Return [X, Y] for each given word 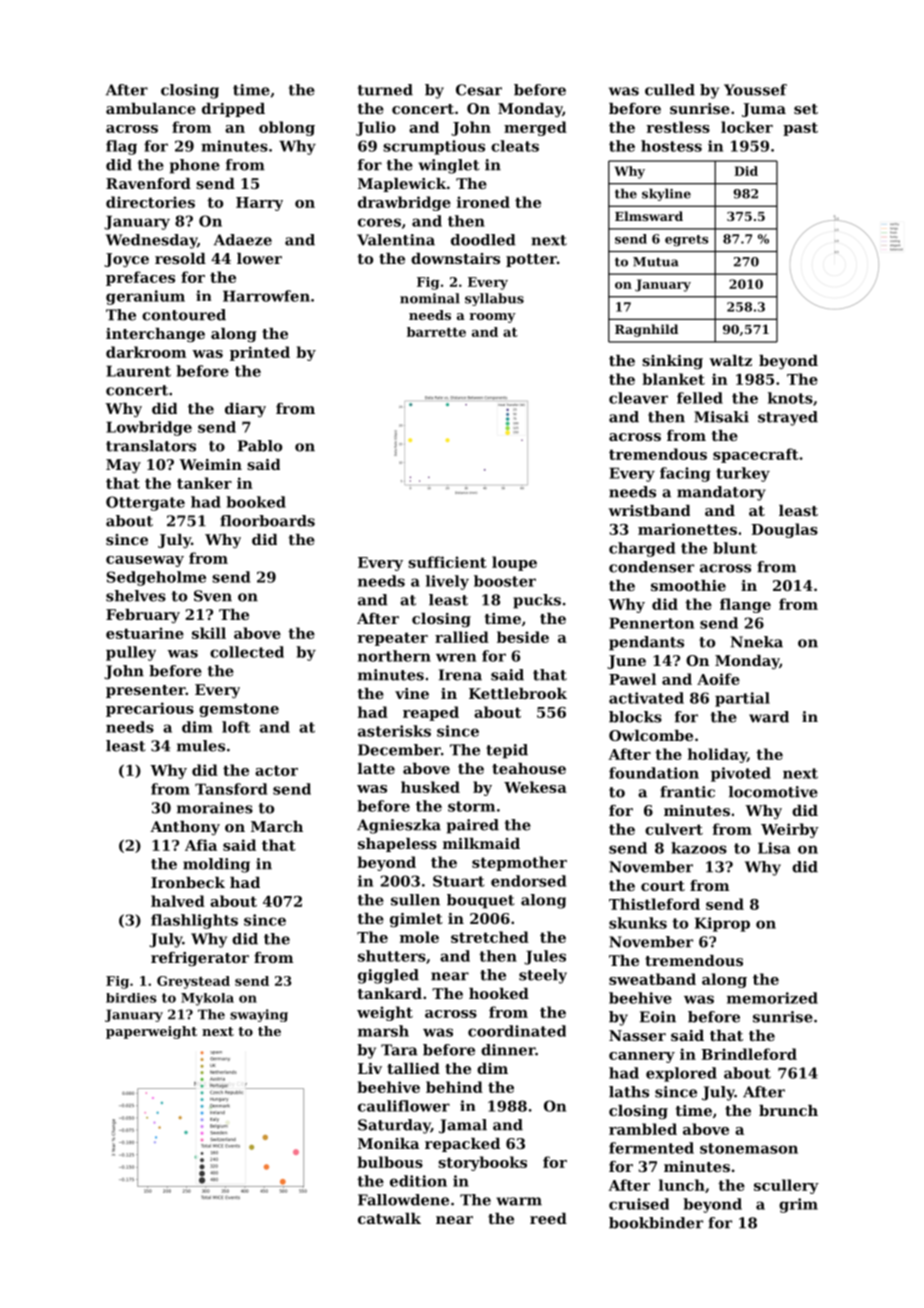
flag [121, 147]
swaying [259, 1015]
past [800, 129]
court [663, 886]
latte [376, 768]
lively [447, 582]
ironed [483, 202]
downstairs [455, 258]
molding [216, 865]
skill [209, 633]
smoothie [688, 585]
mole [419, 937]
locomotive [773, 792]
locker [747, 127]
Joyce [126, 260]
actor [276, 770]
